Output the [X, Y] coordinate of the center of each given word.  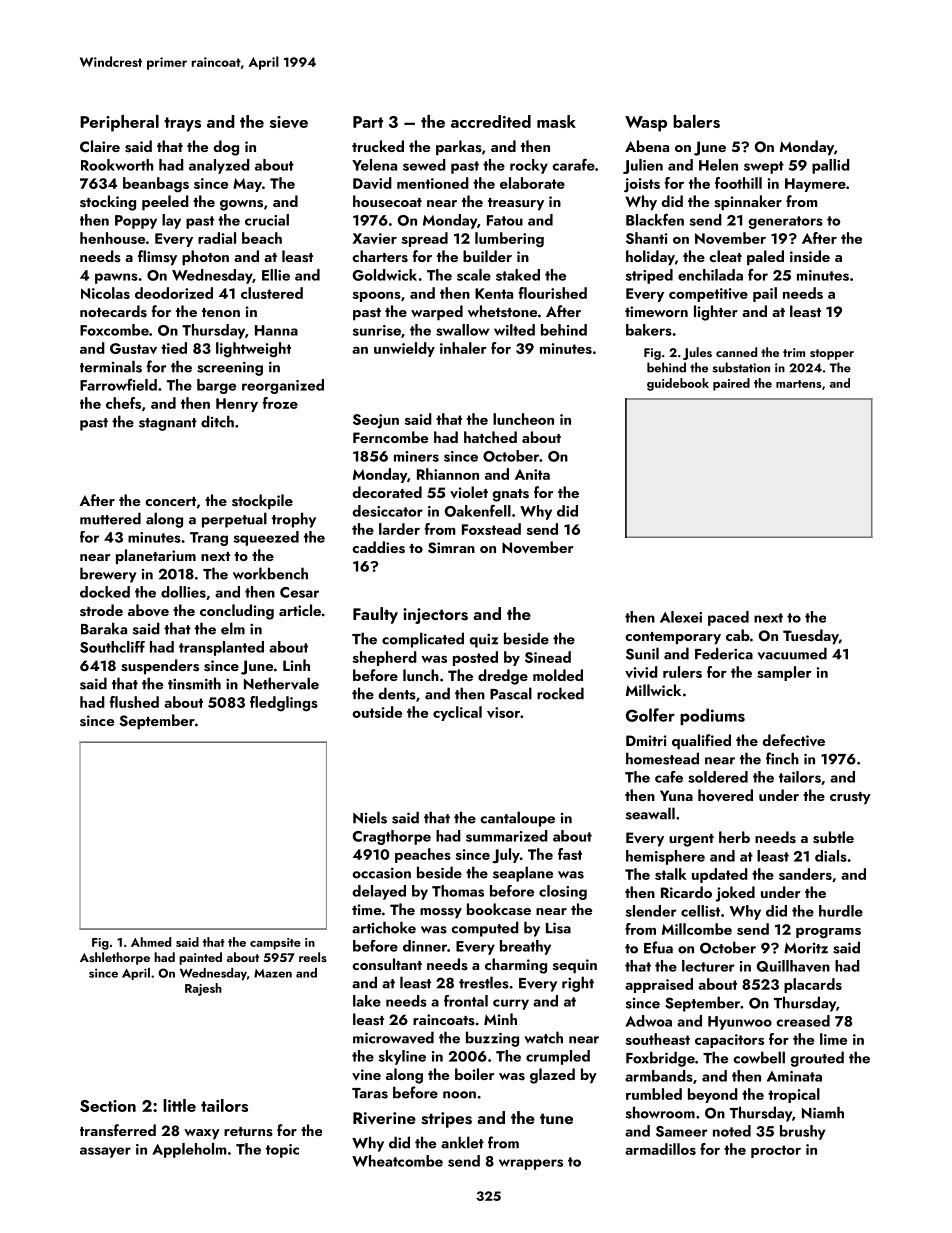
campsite [275, 944]
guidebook [678, 384]
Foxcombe [114, 330]
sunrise [377, 330]
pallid [831, 166]
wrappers [531, 1164]
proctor [776, 1151]
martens [799, 384]
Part [368, 122]
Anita [532, 474]
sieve [289, 122]
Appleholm [189, 1150]
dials [831, 856]
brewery [108, 575]
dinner [425, 946]
